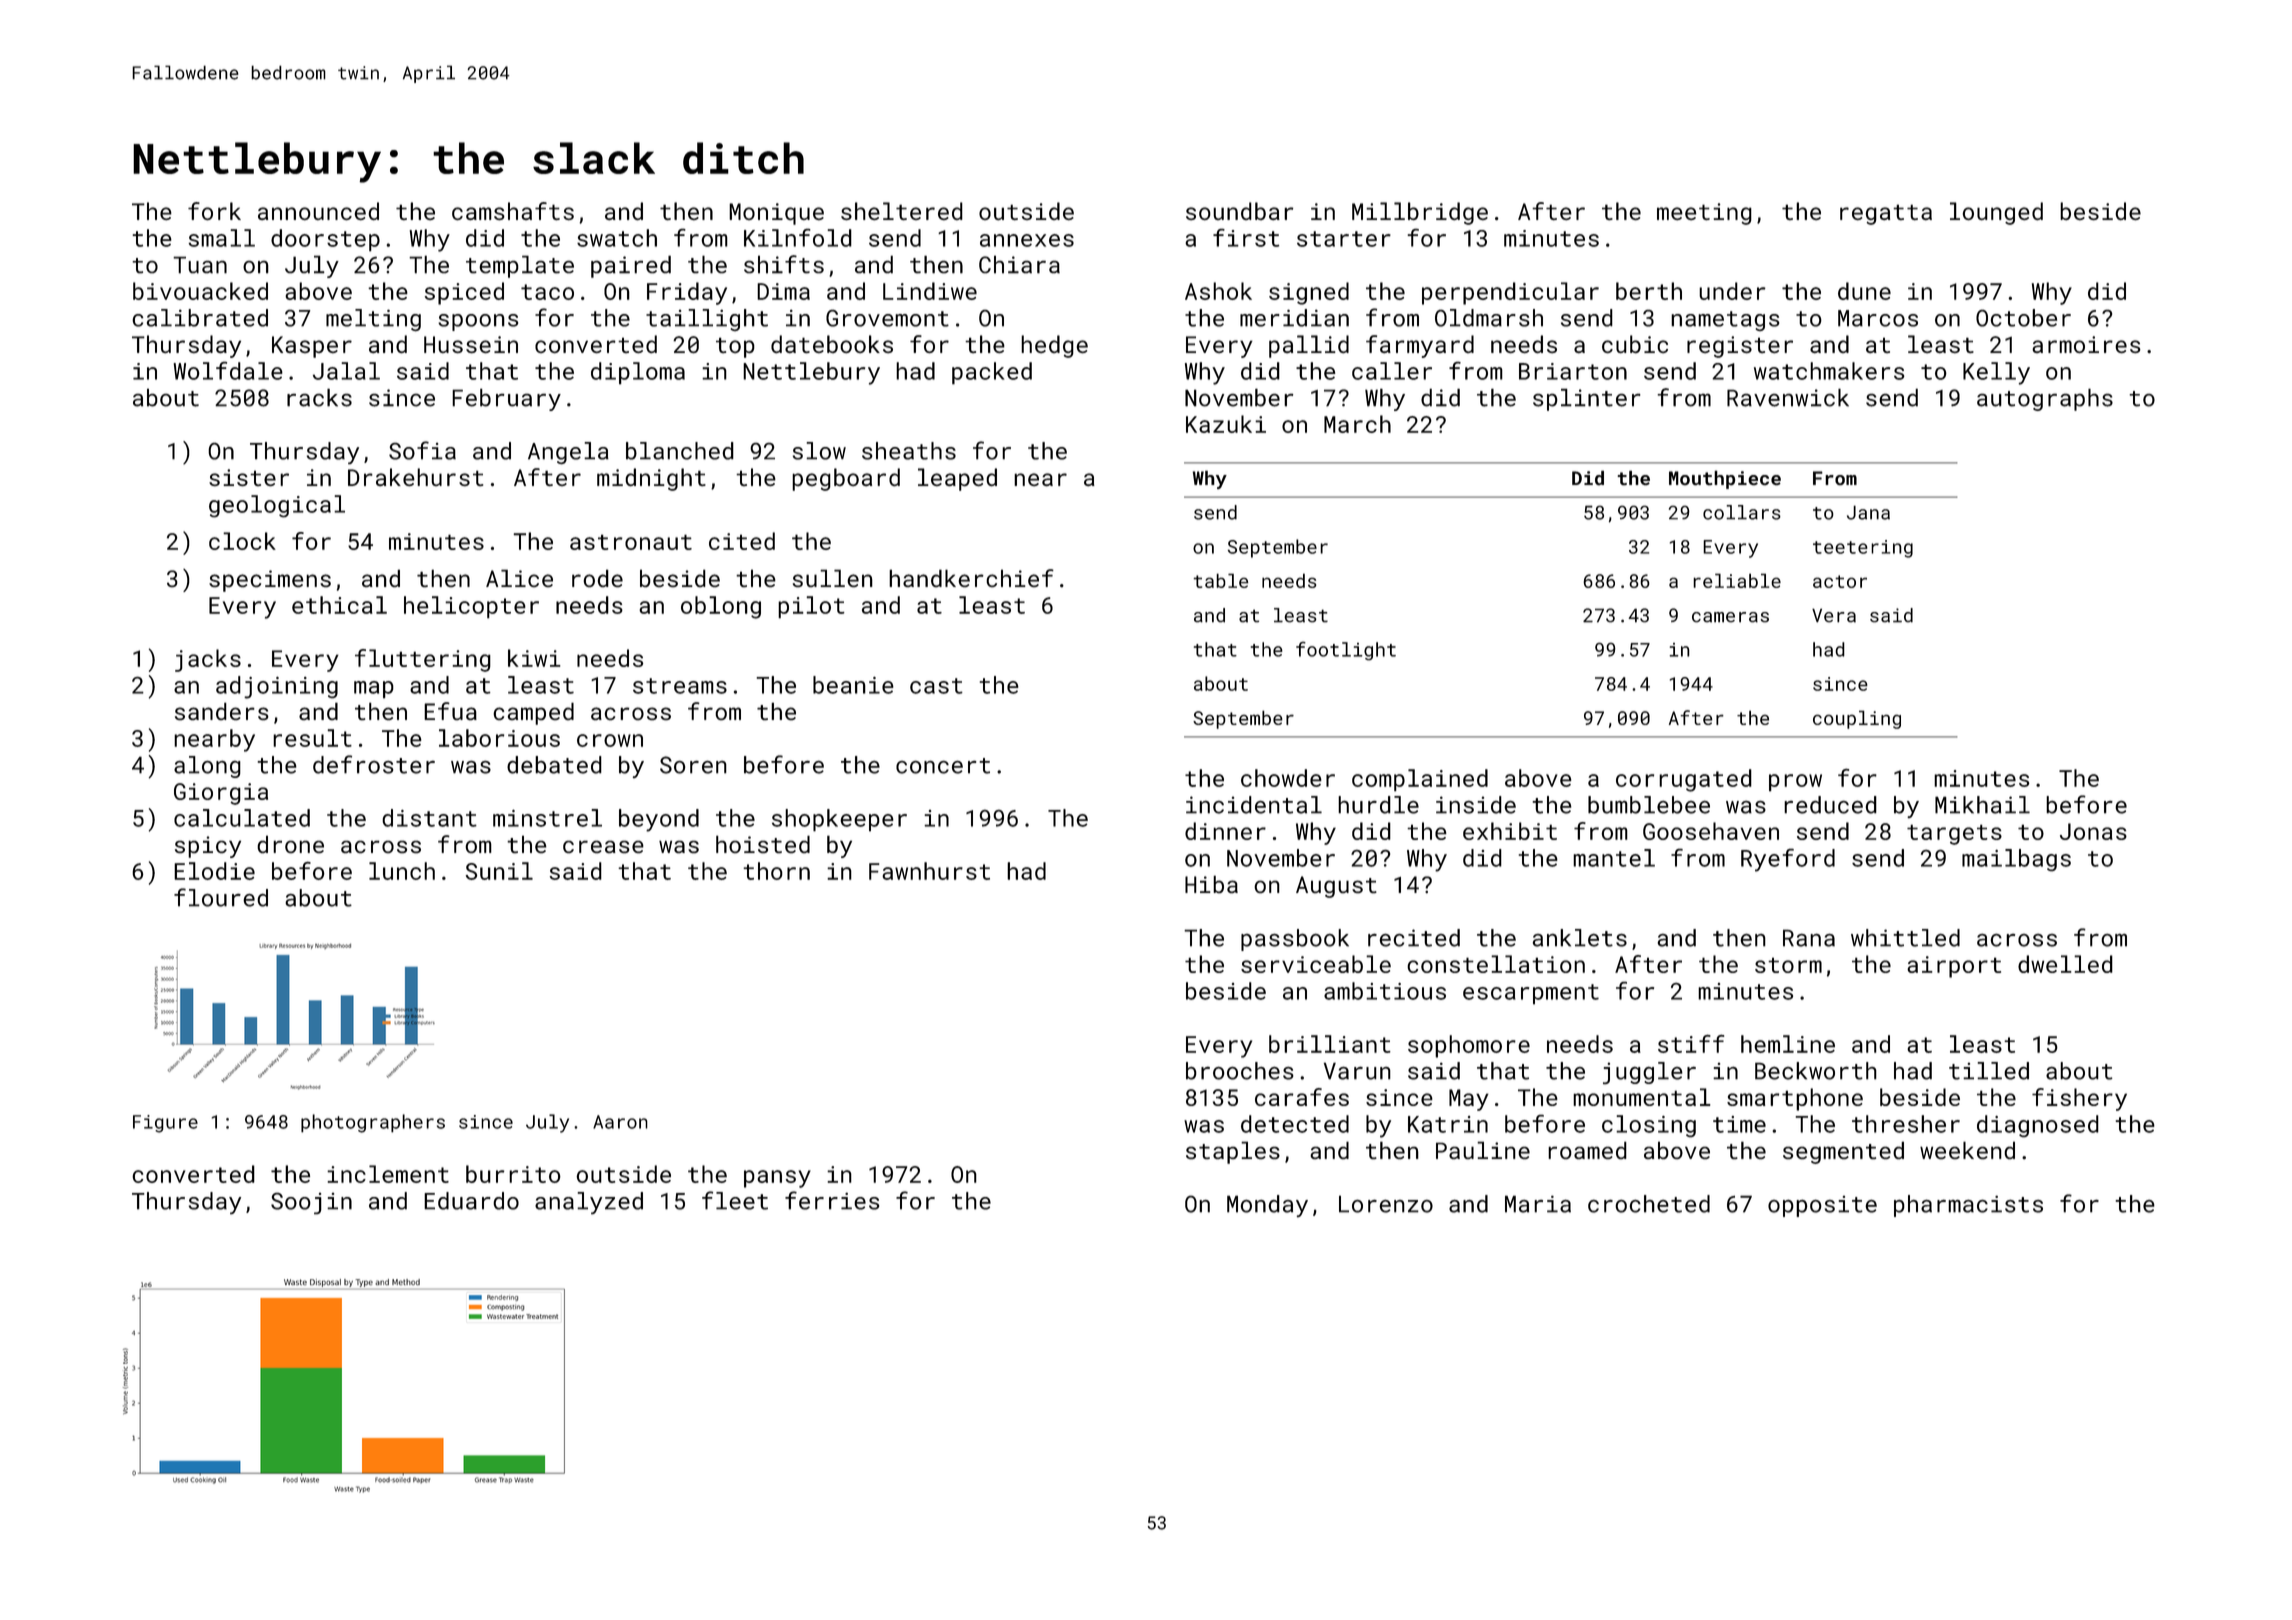  What do you see at coordinates (589, 1203) in the document?
I see `analyzed` at bounding box center [589, 1203].
